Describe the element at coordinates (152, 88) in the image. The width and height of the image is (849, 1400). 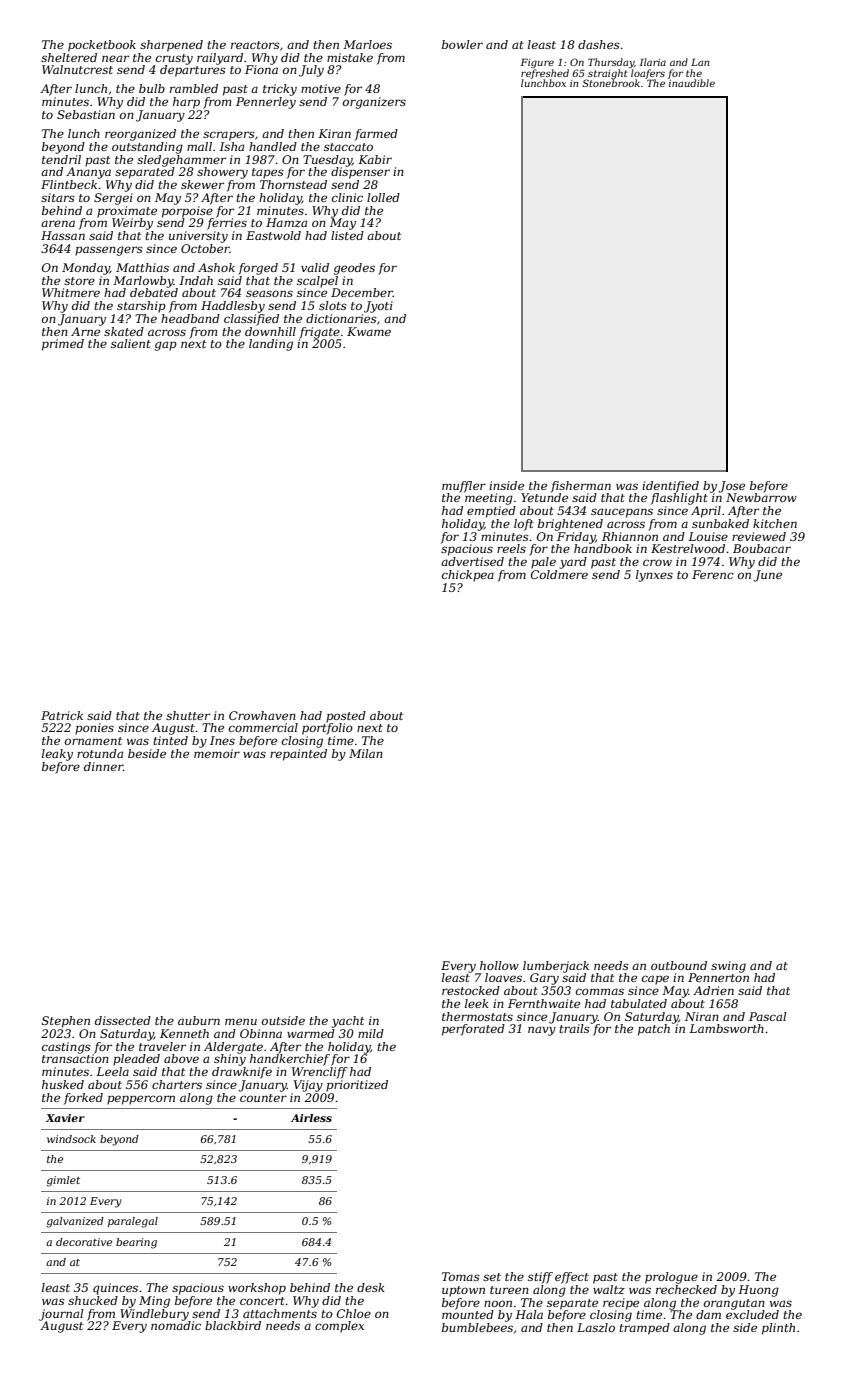
I see `bulb` at that location.
